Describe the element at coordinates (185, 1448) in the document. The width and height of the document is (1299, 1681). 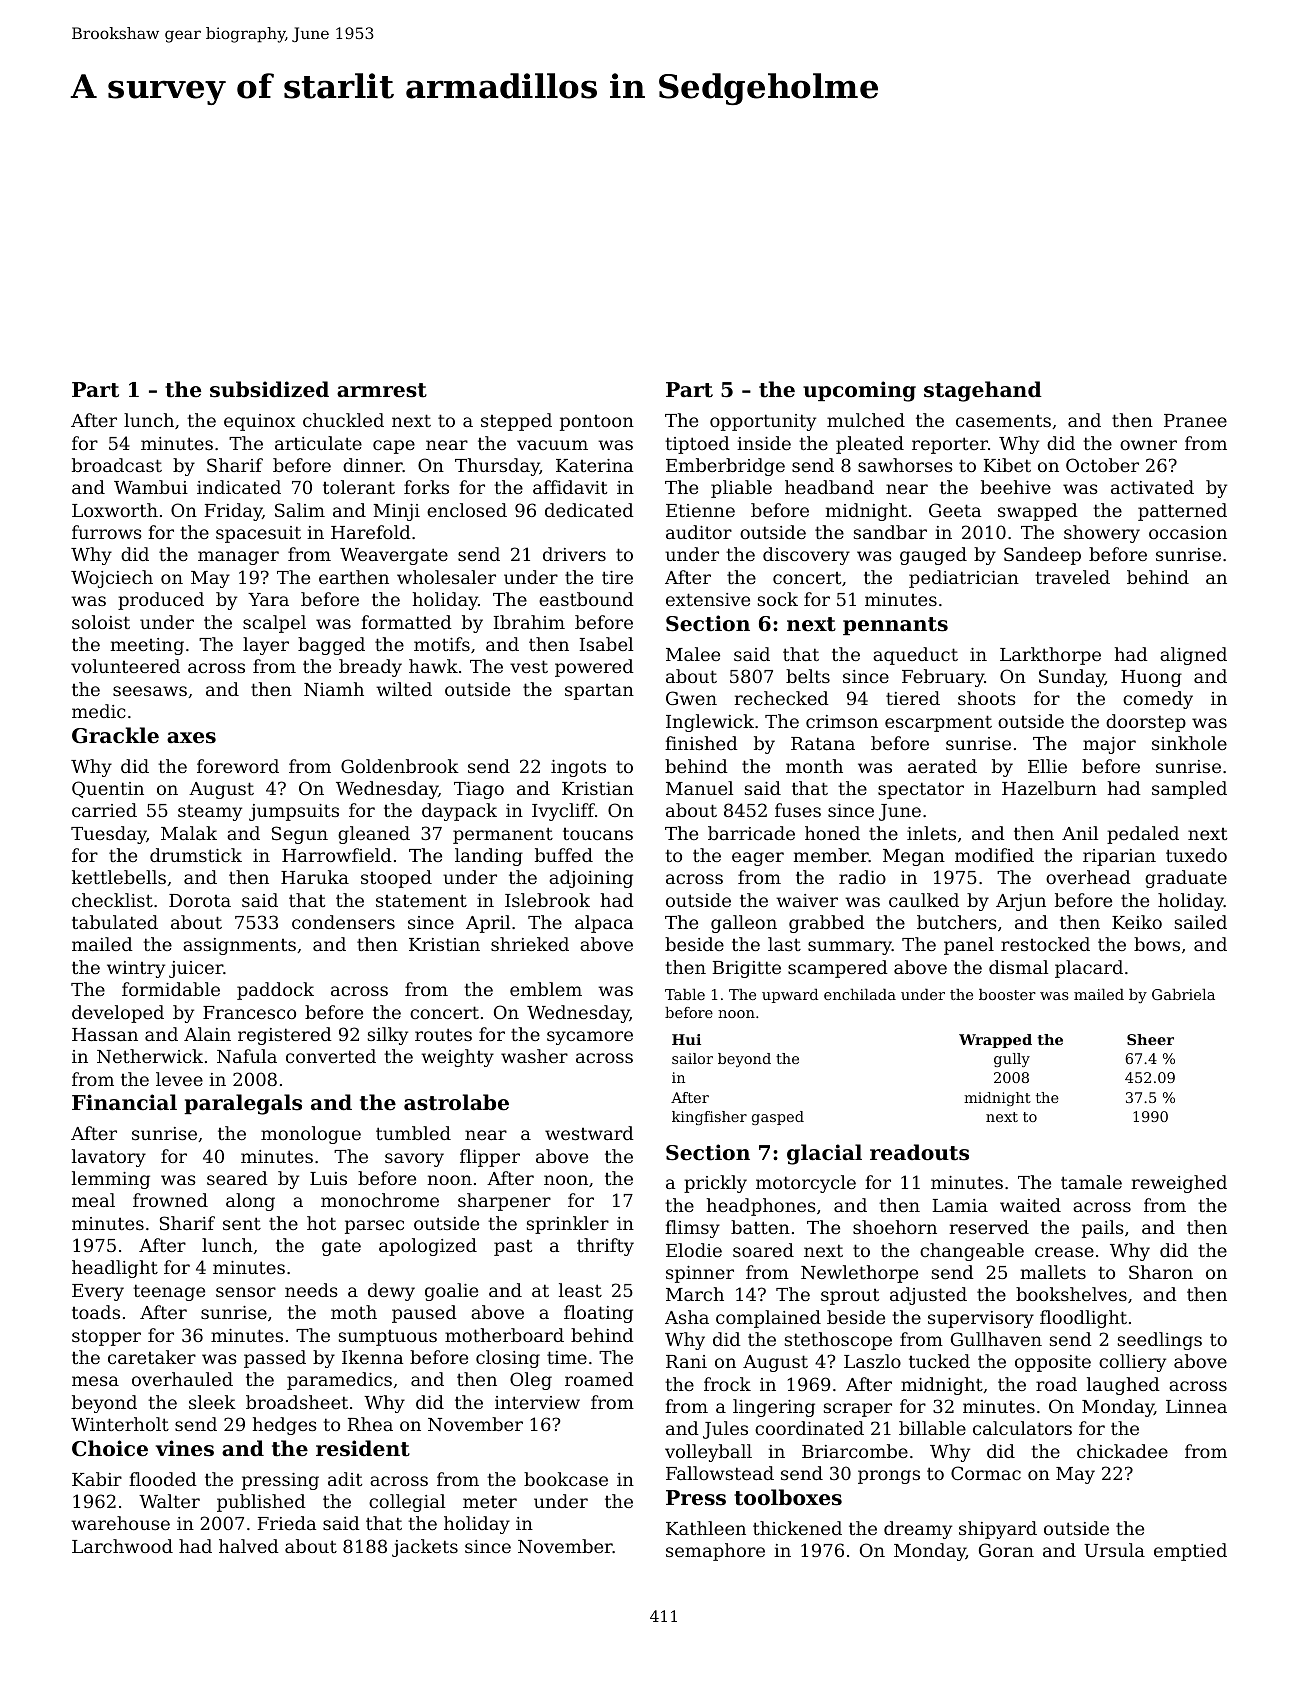
I see `vines` at that location.
